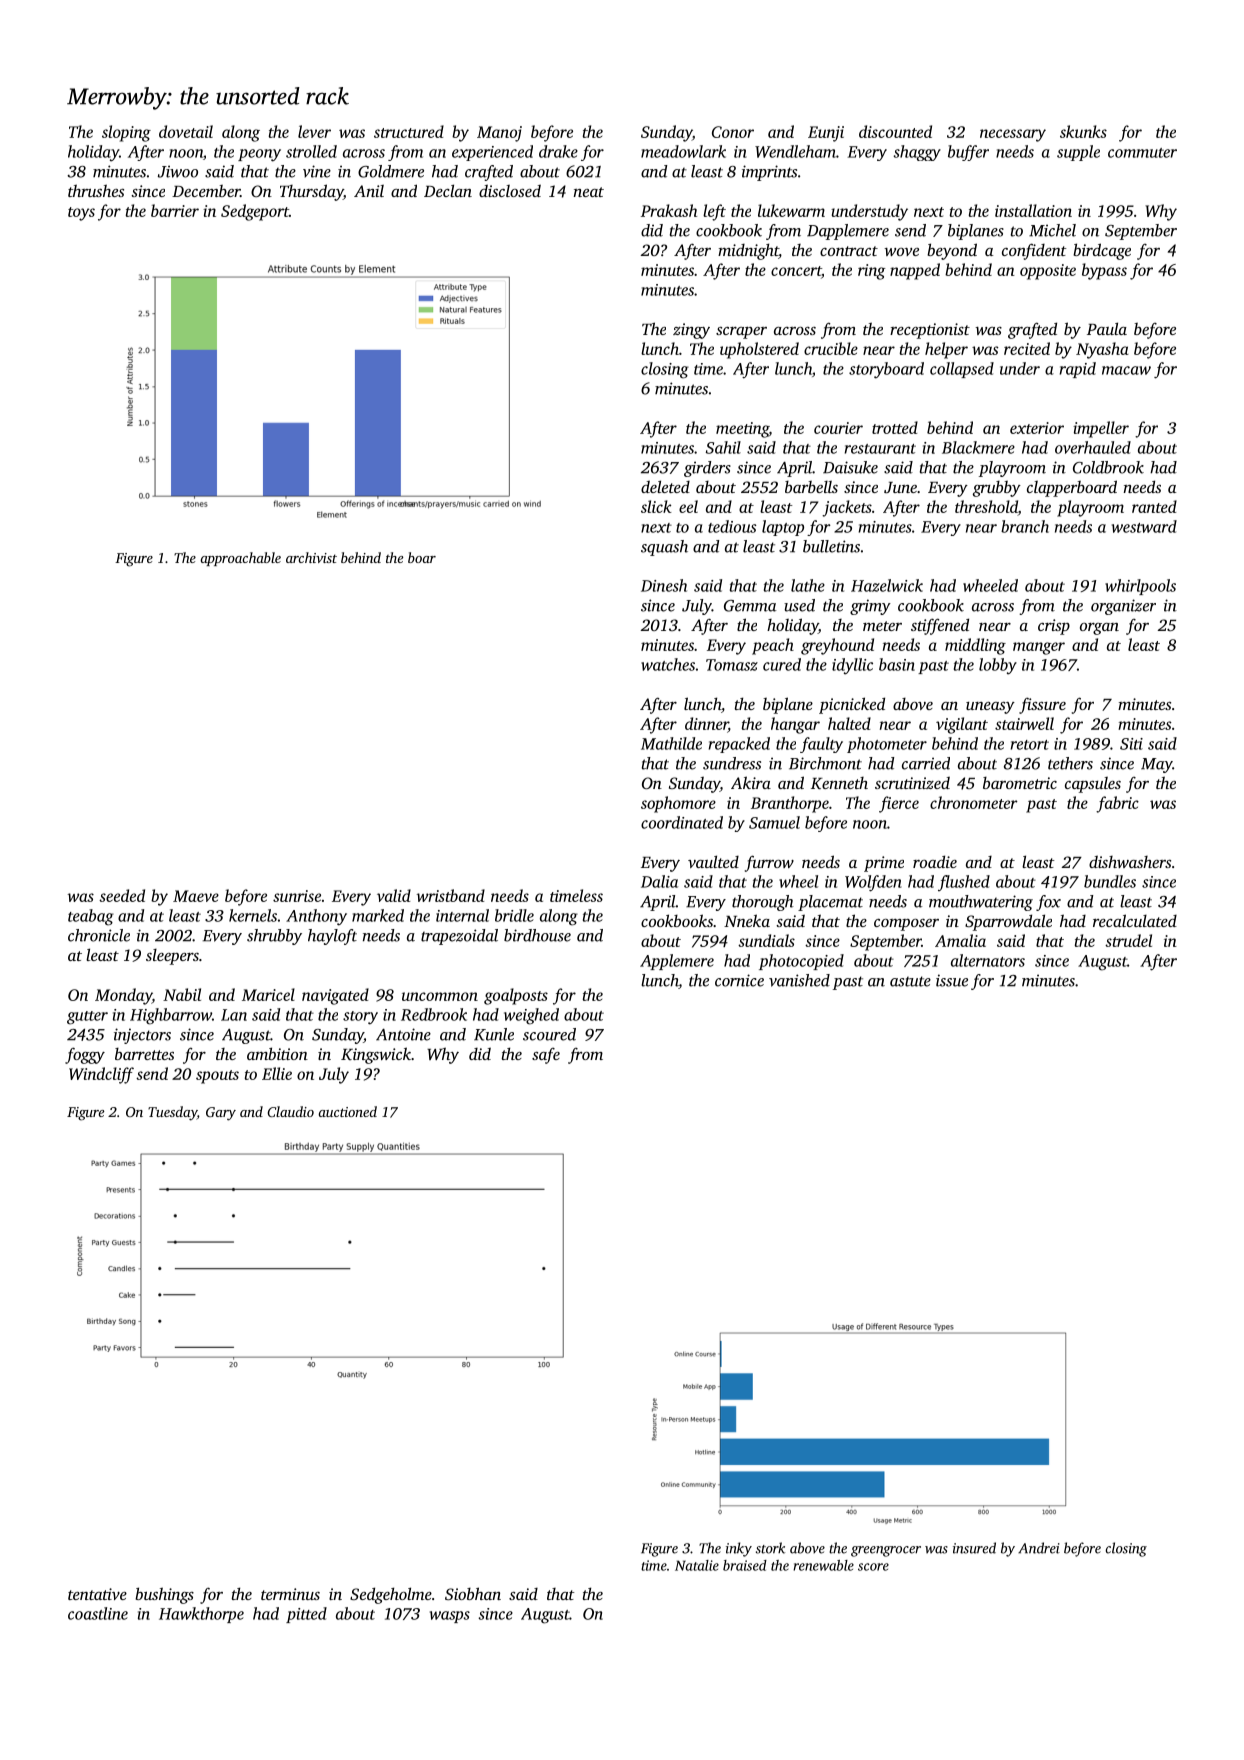 This page has height=1760, width=1244. What do you see at coordinates (1083, 131) in the page?
I see `skunks` at bounding box center [1083, 131].
